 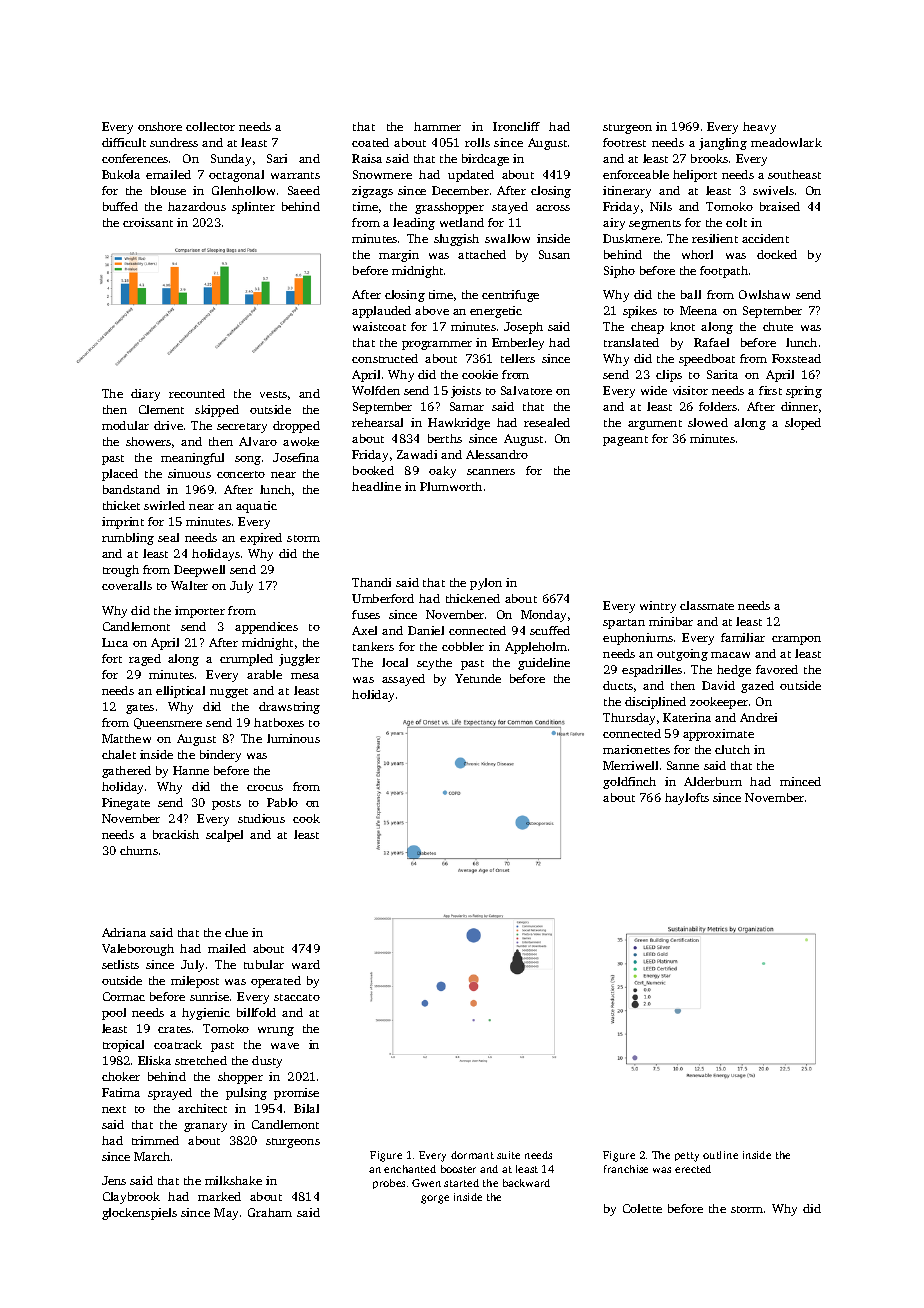 What do you see at coordinates (803, 424) in the screenshot?
I see `sloped` at bounding box center [803, 424].
